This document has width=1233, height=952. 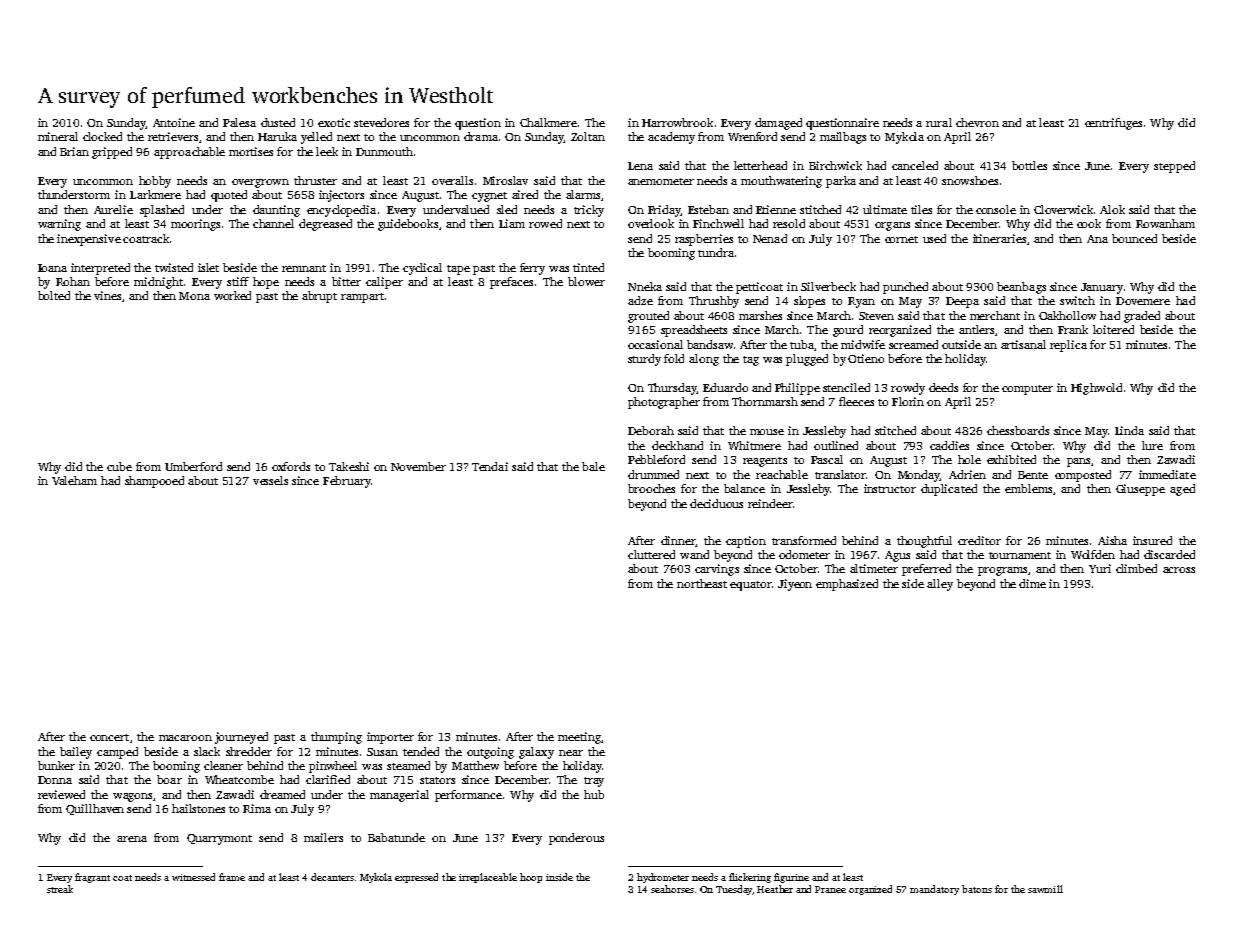 What do you see at coordinates (1113, 124) in the document?
I see `centrifuges` at bounding box center [1113, 124].
